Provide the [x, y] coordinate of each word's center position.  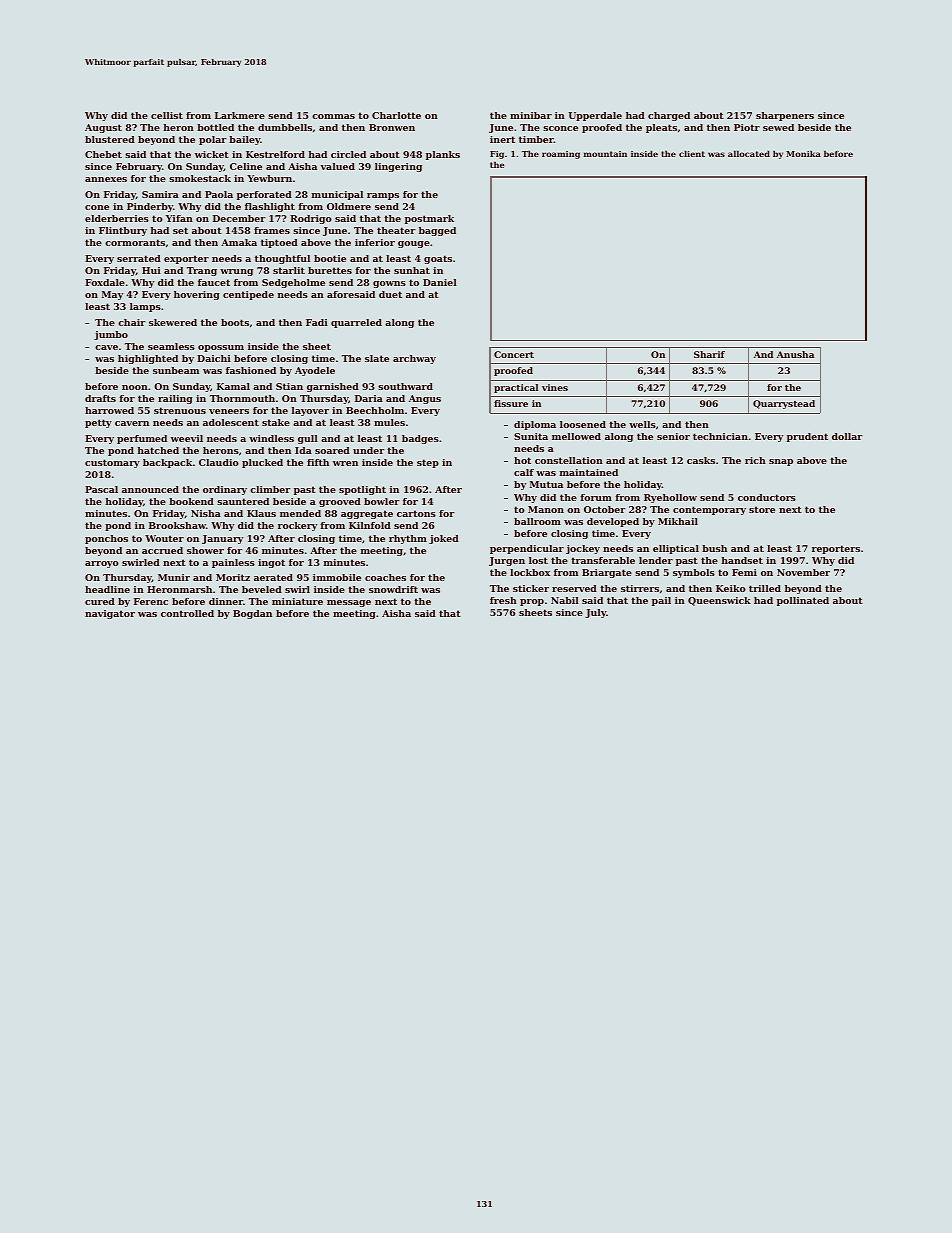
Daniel [440, 282]
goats [438, 259]
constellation [569, 460]
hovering [197, 295]
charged [669, 116]
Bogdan [252, 614]
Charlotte [396, 115]
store [762, 509]
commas [333, 116]
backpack [167, 463]
